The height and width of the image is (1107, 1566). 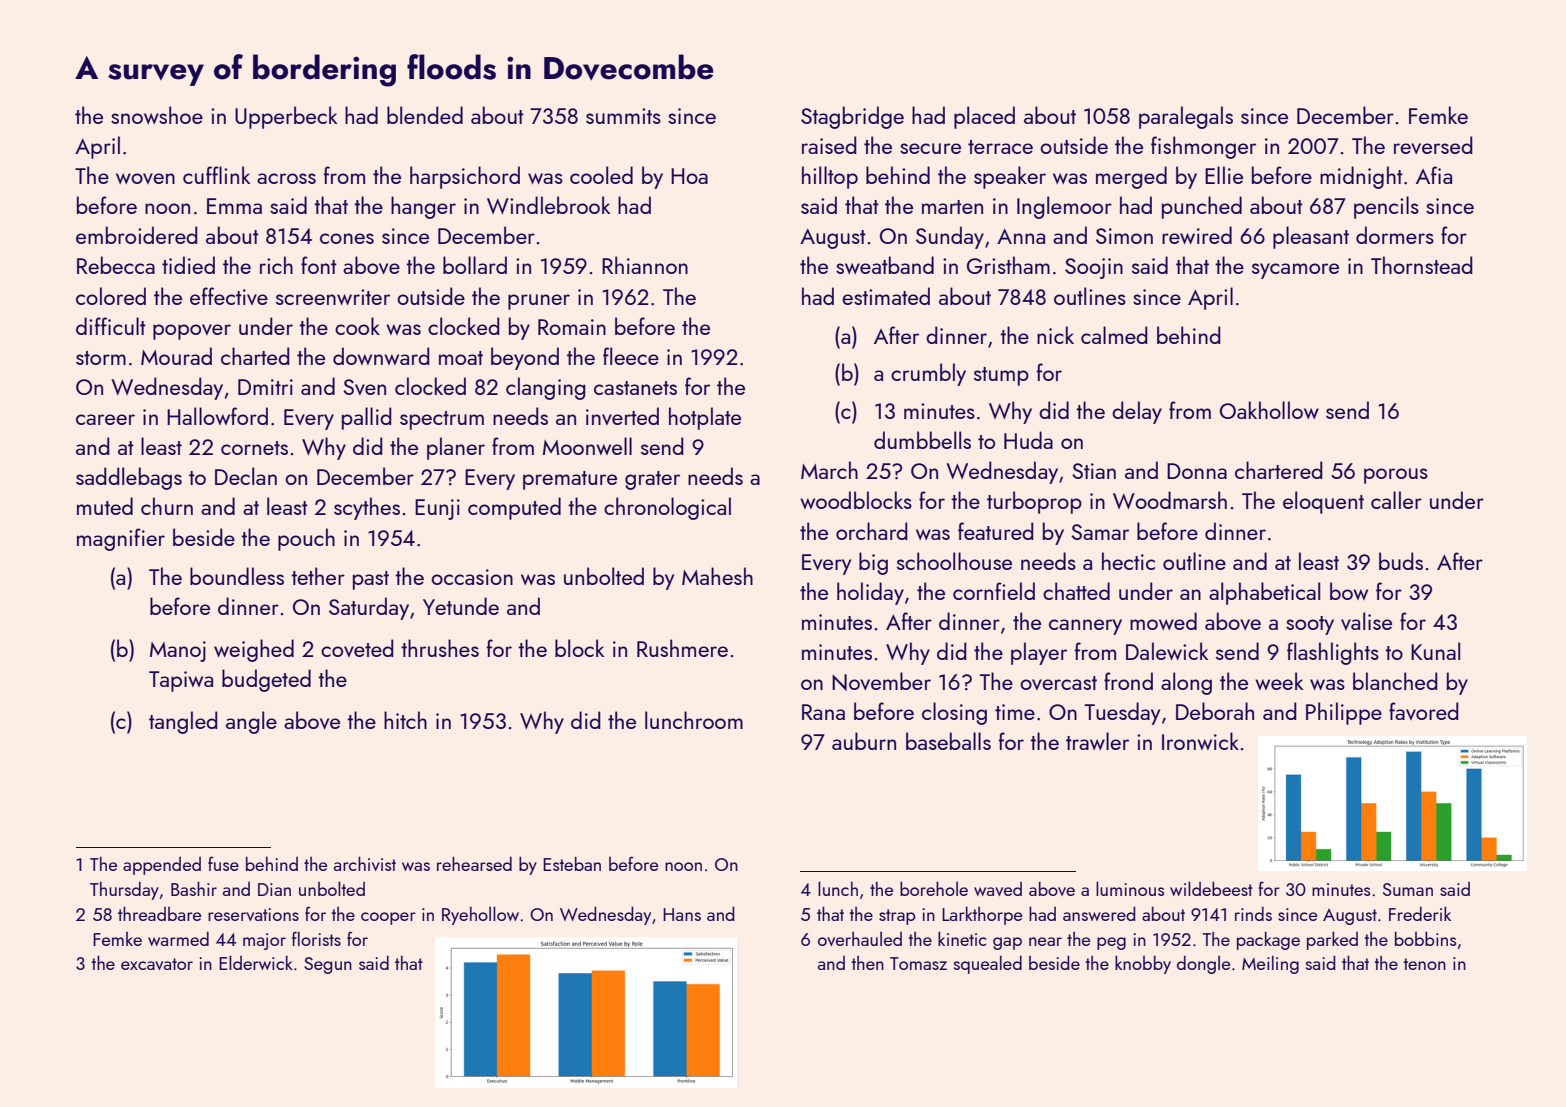 I want to click on pallid, so click(x=367, y=418).
